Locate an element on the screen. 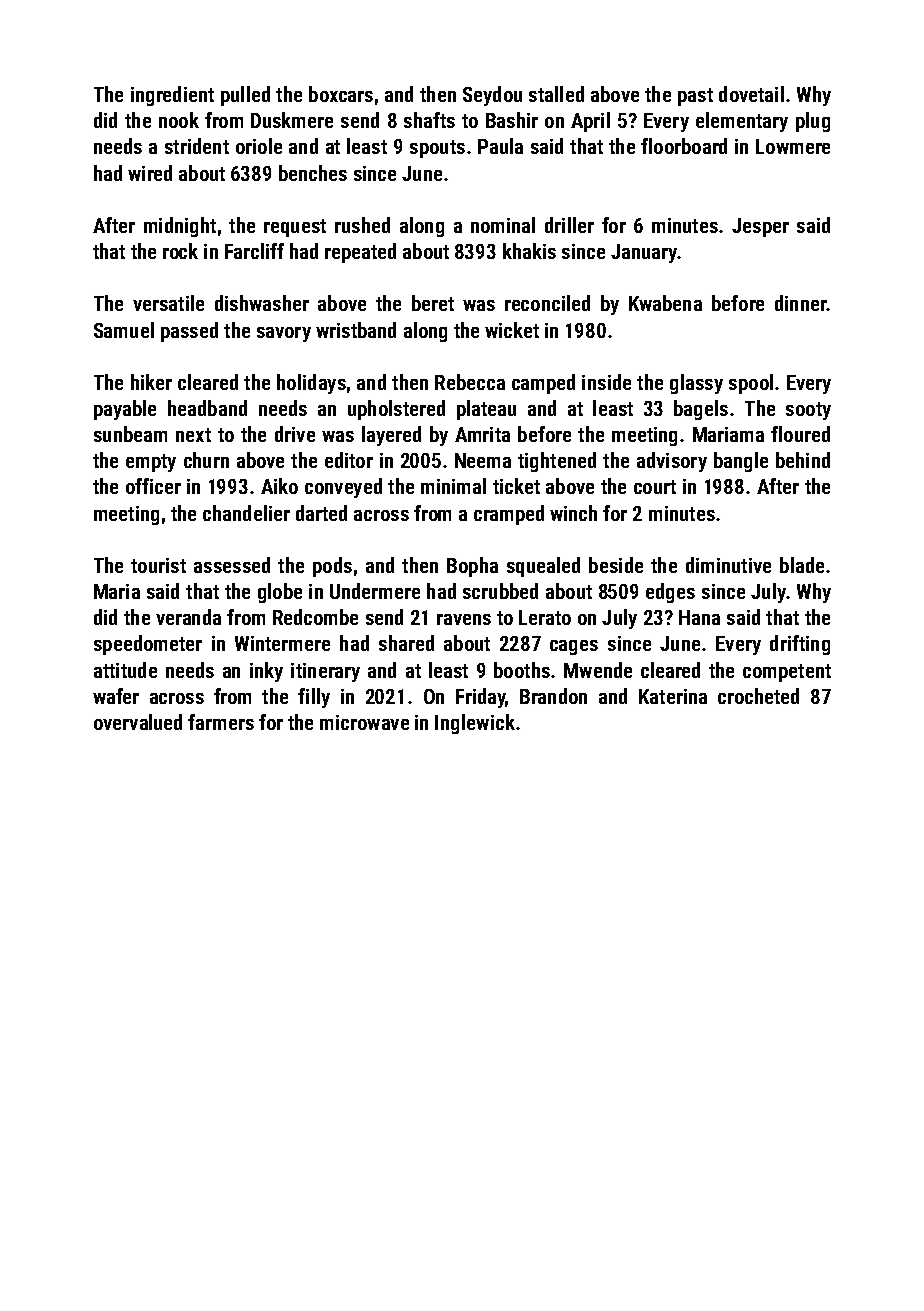  savory is located at coordinates (284, 334).
